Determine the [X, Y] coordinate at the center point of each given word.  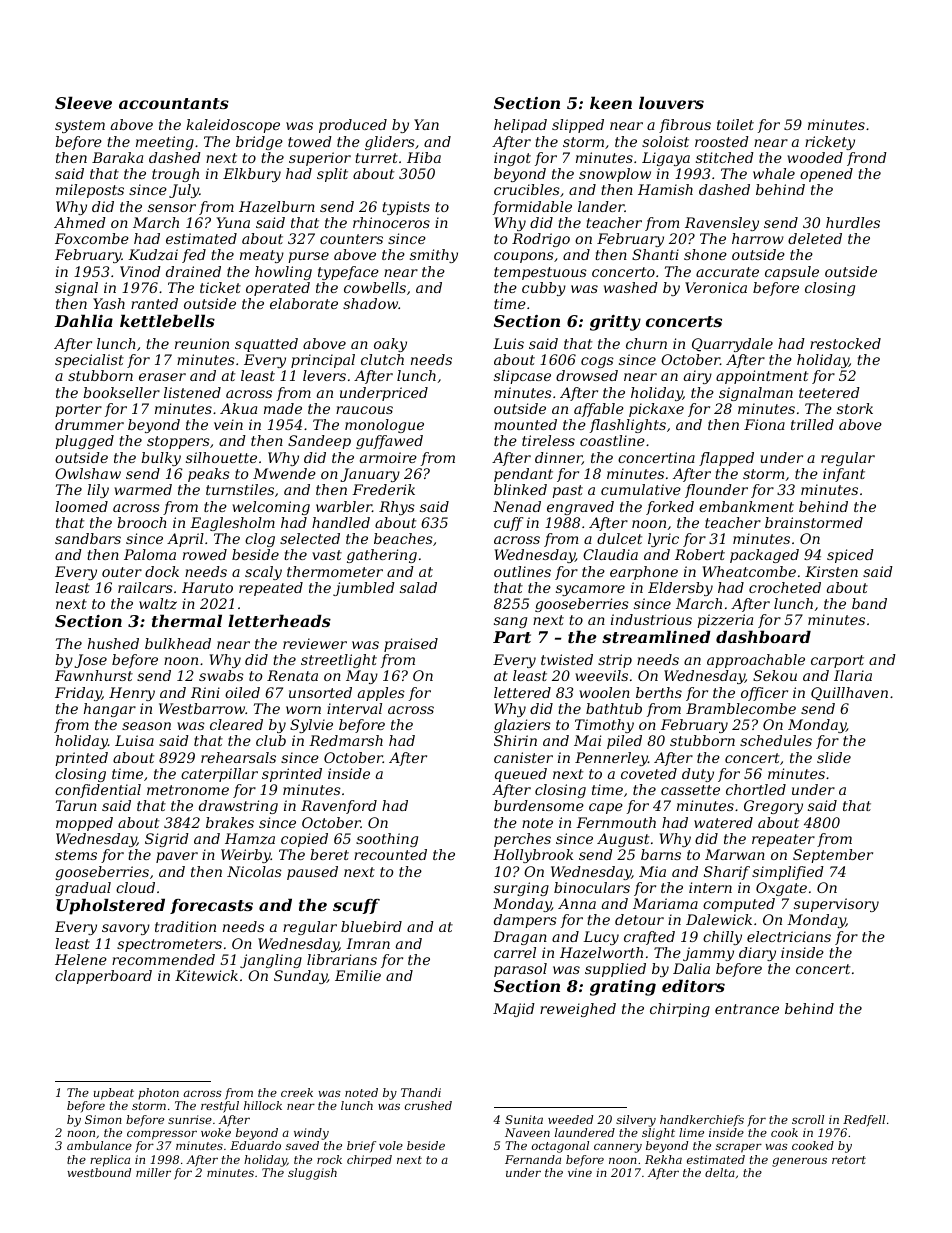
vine [580, 1172]
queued [521, 775]
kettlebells [167, 320]
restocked [845, 343]
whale [774, 173]
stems [76, 855]
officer [764, 694]
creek [297, 1092]
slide [834, 757]
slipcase [522, 377]
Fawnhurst [94, 675]
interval [354, 708]
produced [353, 126]
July [184, 191]
